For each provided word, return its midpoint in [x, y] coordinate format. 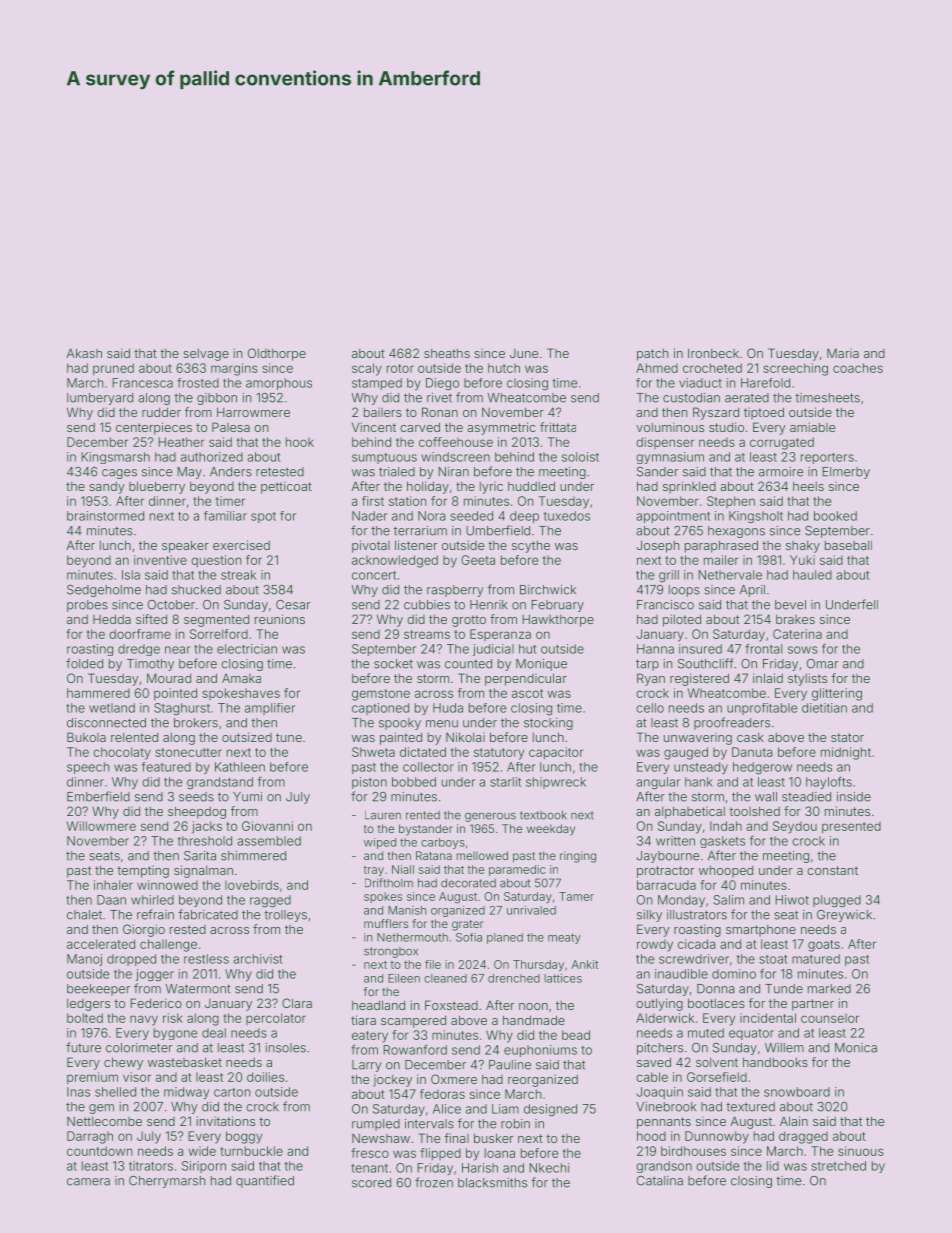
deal [214, 1033]
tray [374, 871]
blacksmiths [492, 1183]
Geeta [478, 560]
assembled [269, 841]
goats [824, 946]
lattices [563, 978]
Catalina [660, 1181]
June [524, 353]
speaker [185, 546]
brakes [795, 619]
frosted [198, 383]
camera [88, 1182]
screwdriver [694, 959]
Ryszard [716, 413]
